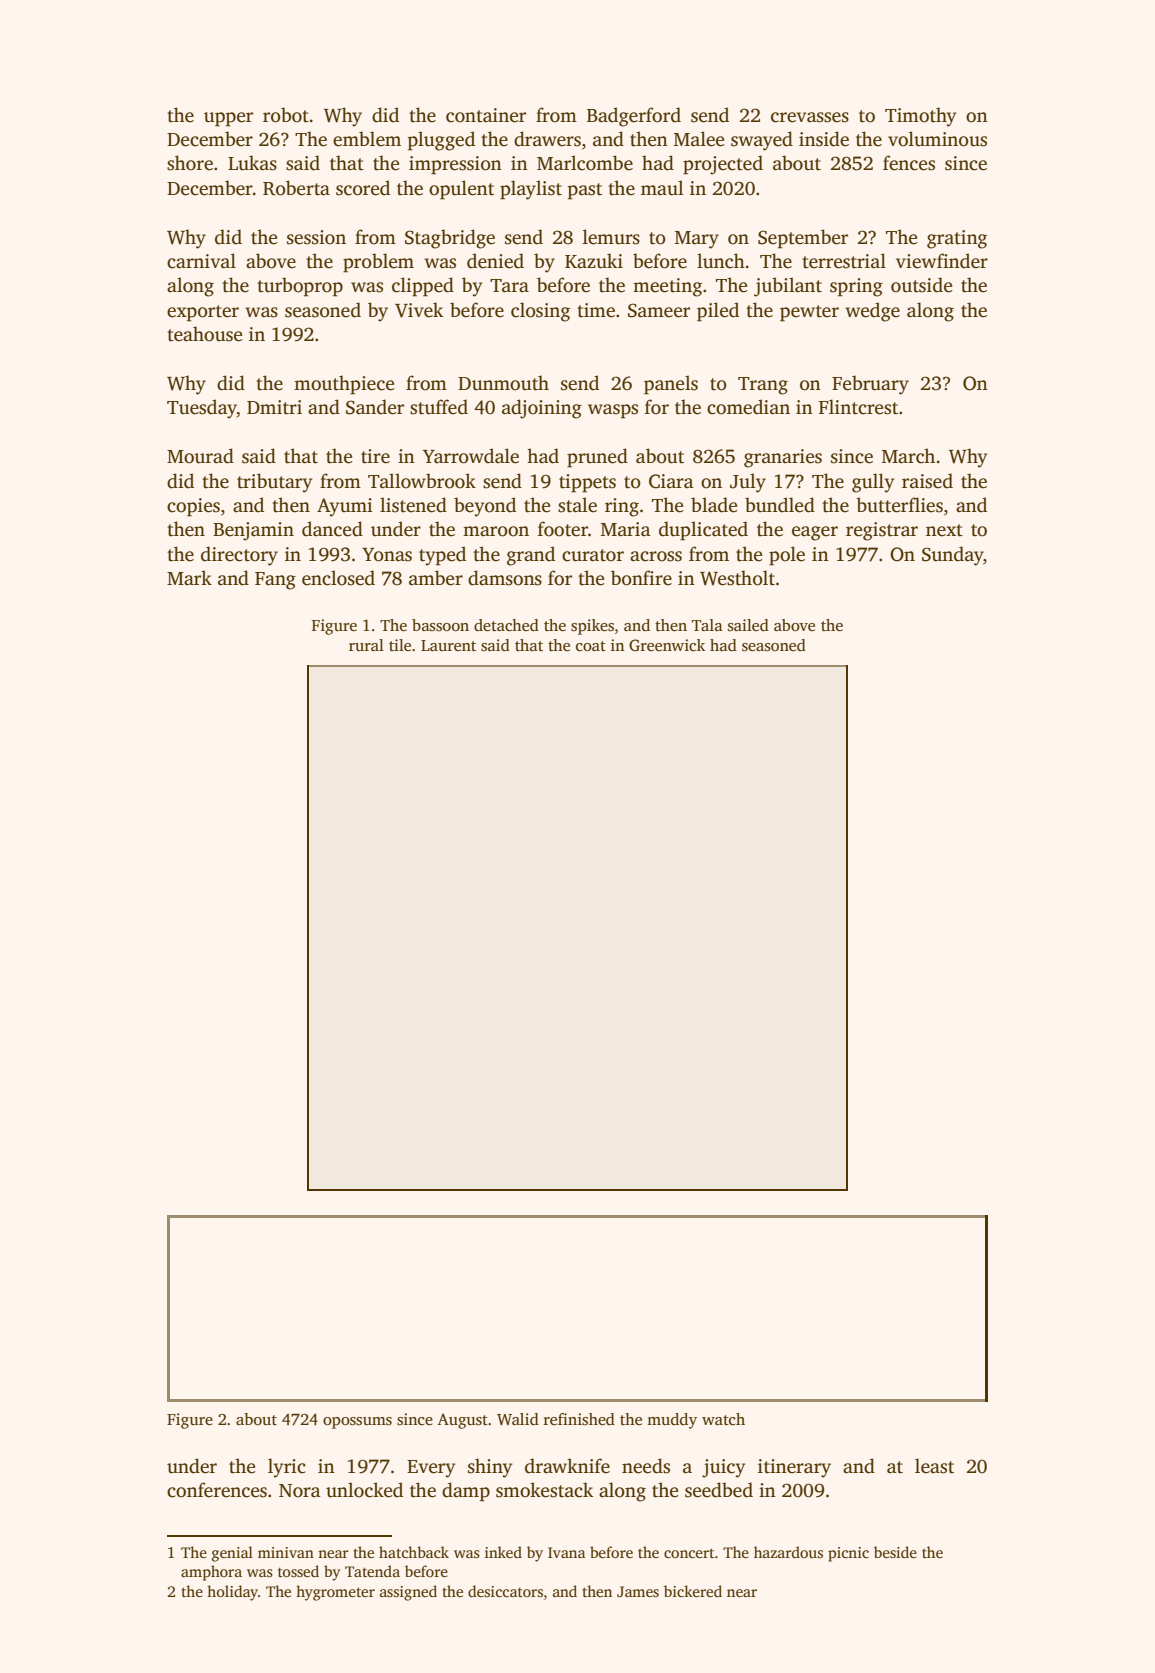 This screenshot has height=1673, width=1155. Describe the element at coordinates (937, 139) in the screenshot. I see `voluminous` at that location.
